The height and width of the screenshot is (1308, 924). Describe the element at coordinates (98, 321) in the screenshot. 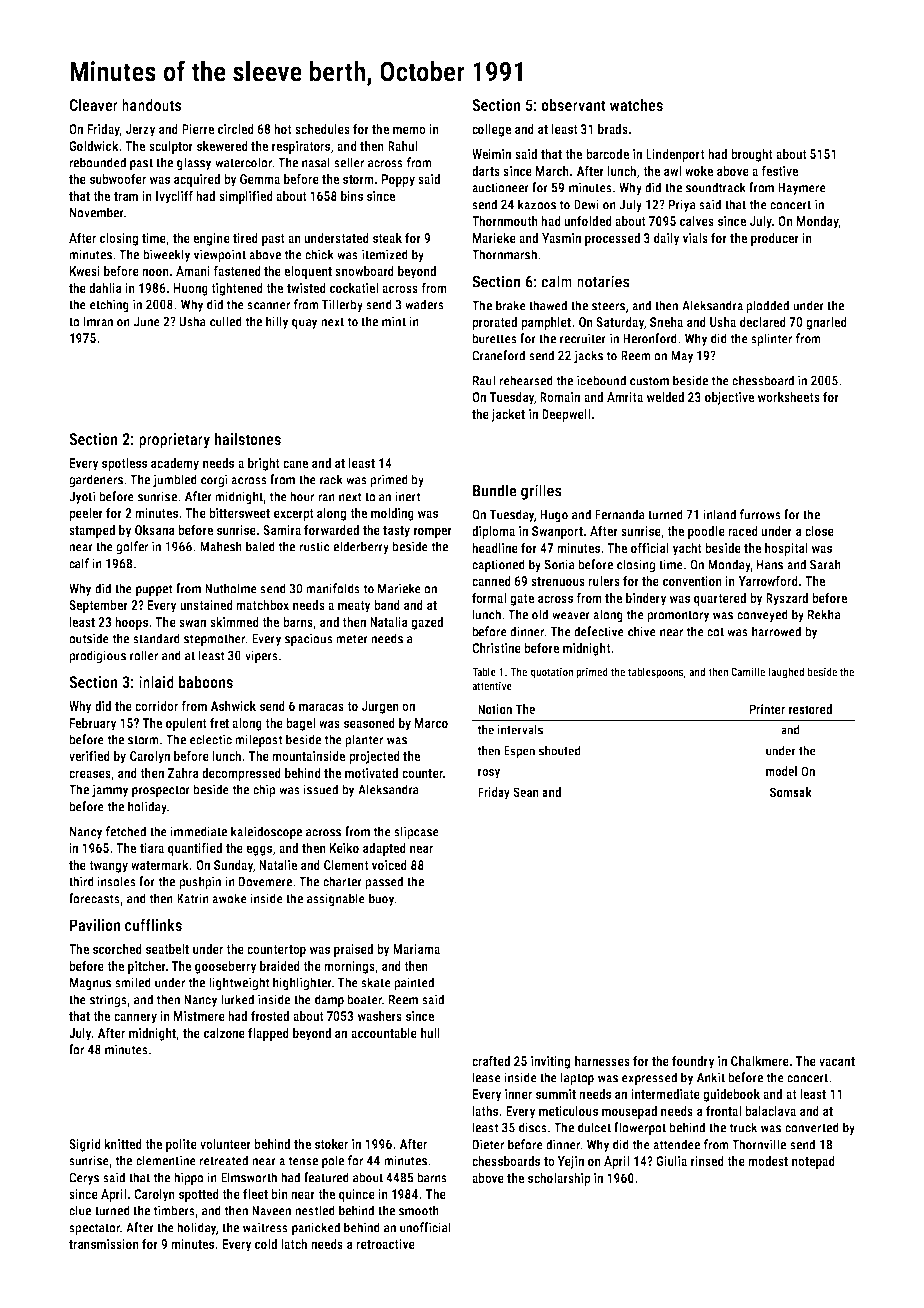

I see `Imran` at that location.
